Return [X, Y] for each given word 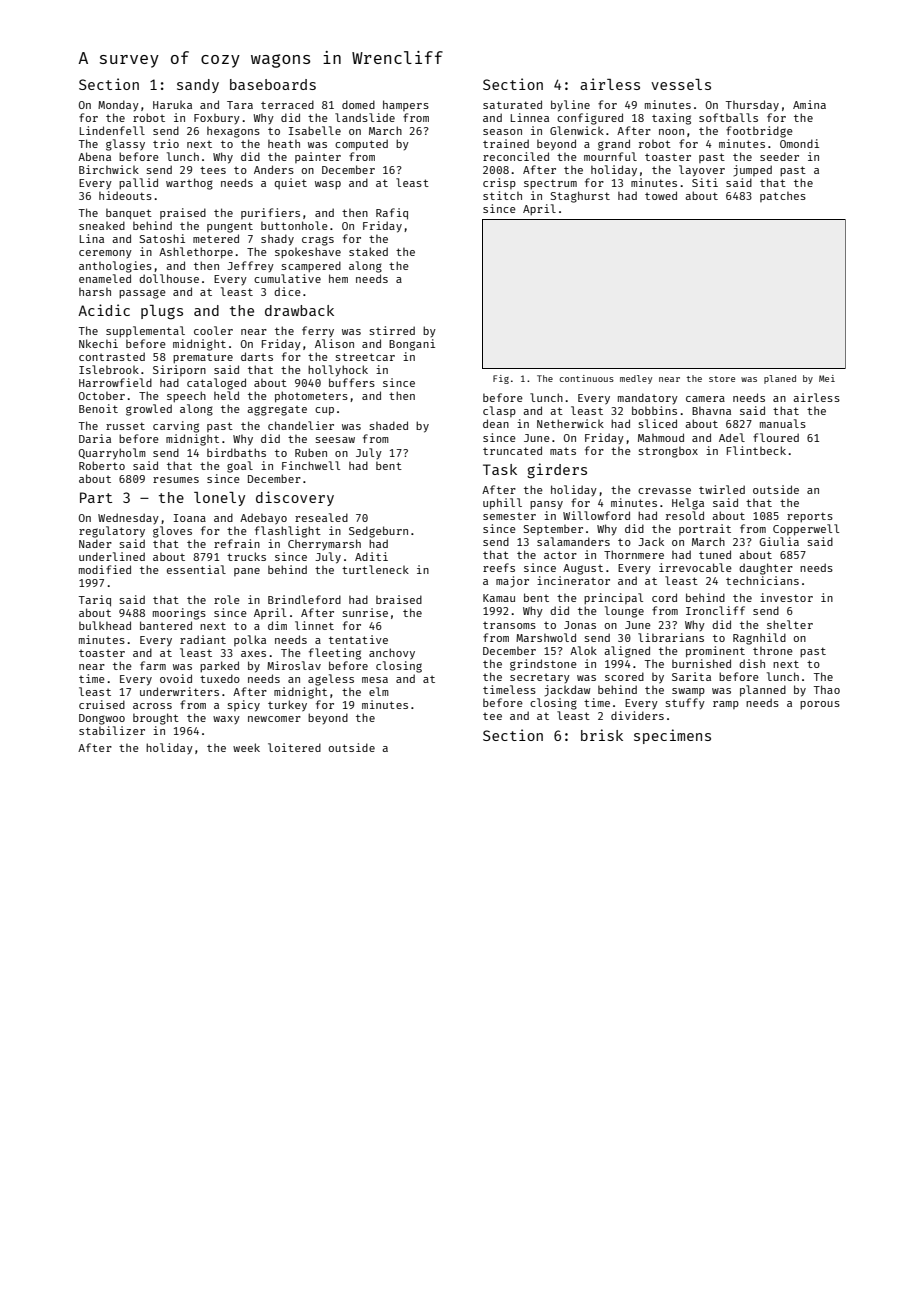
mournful [610, 156]
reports [810, 517]
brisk [602, 735]
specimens [672, 736]
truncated [512, 450]
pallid [138, 183]
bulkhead [105, 625]
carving [176, 427]
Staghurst [580, 197]
